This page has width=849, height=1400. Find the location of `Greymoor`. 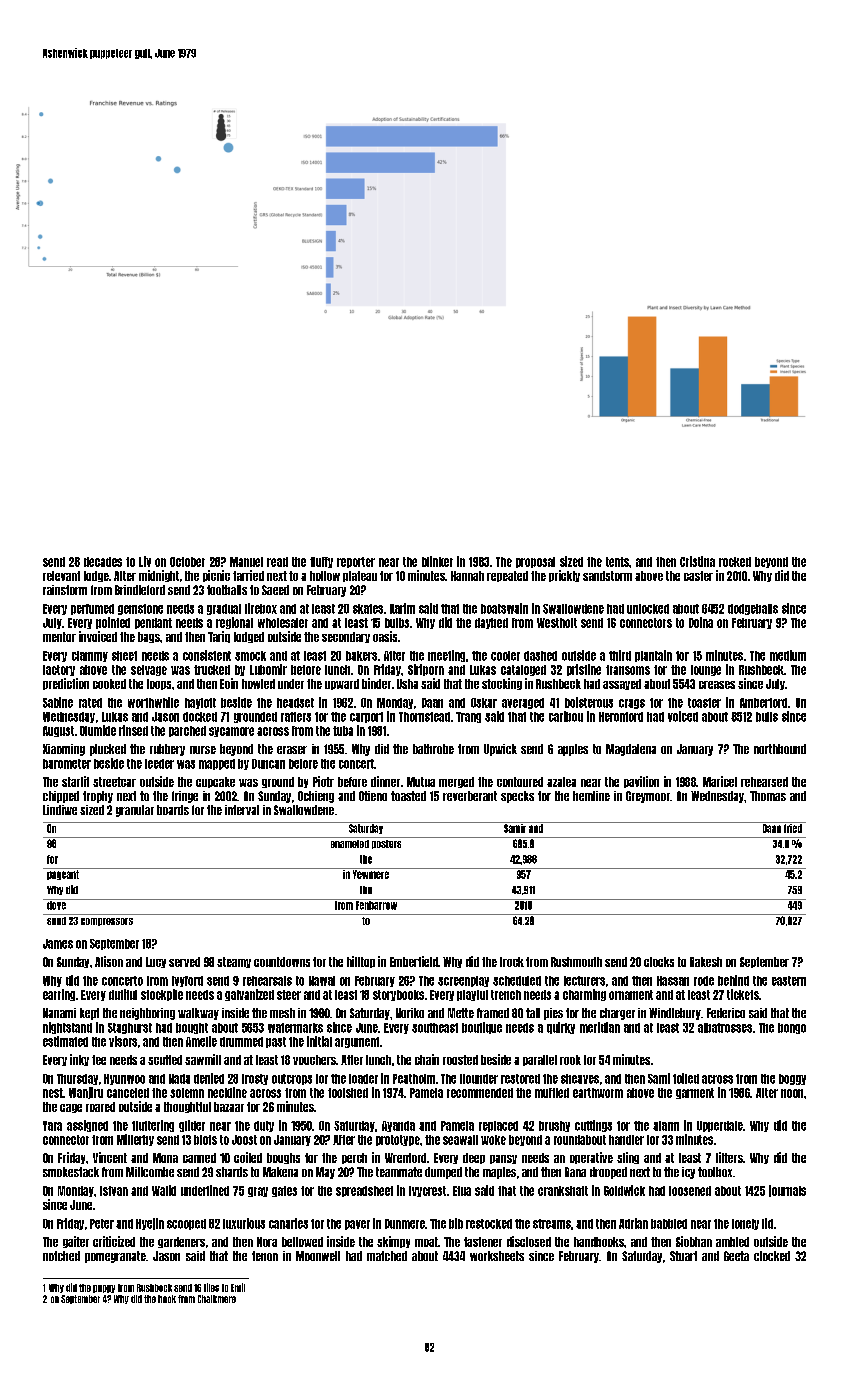

Greymoor is located at coordinates (648, 797).
